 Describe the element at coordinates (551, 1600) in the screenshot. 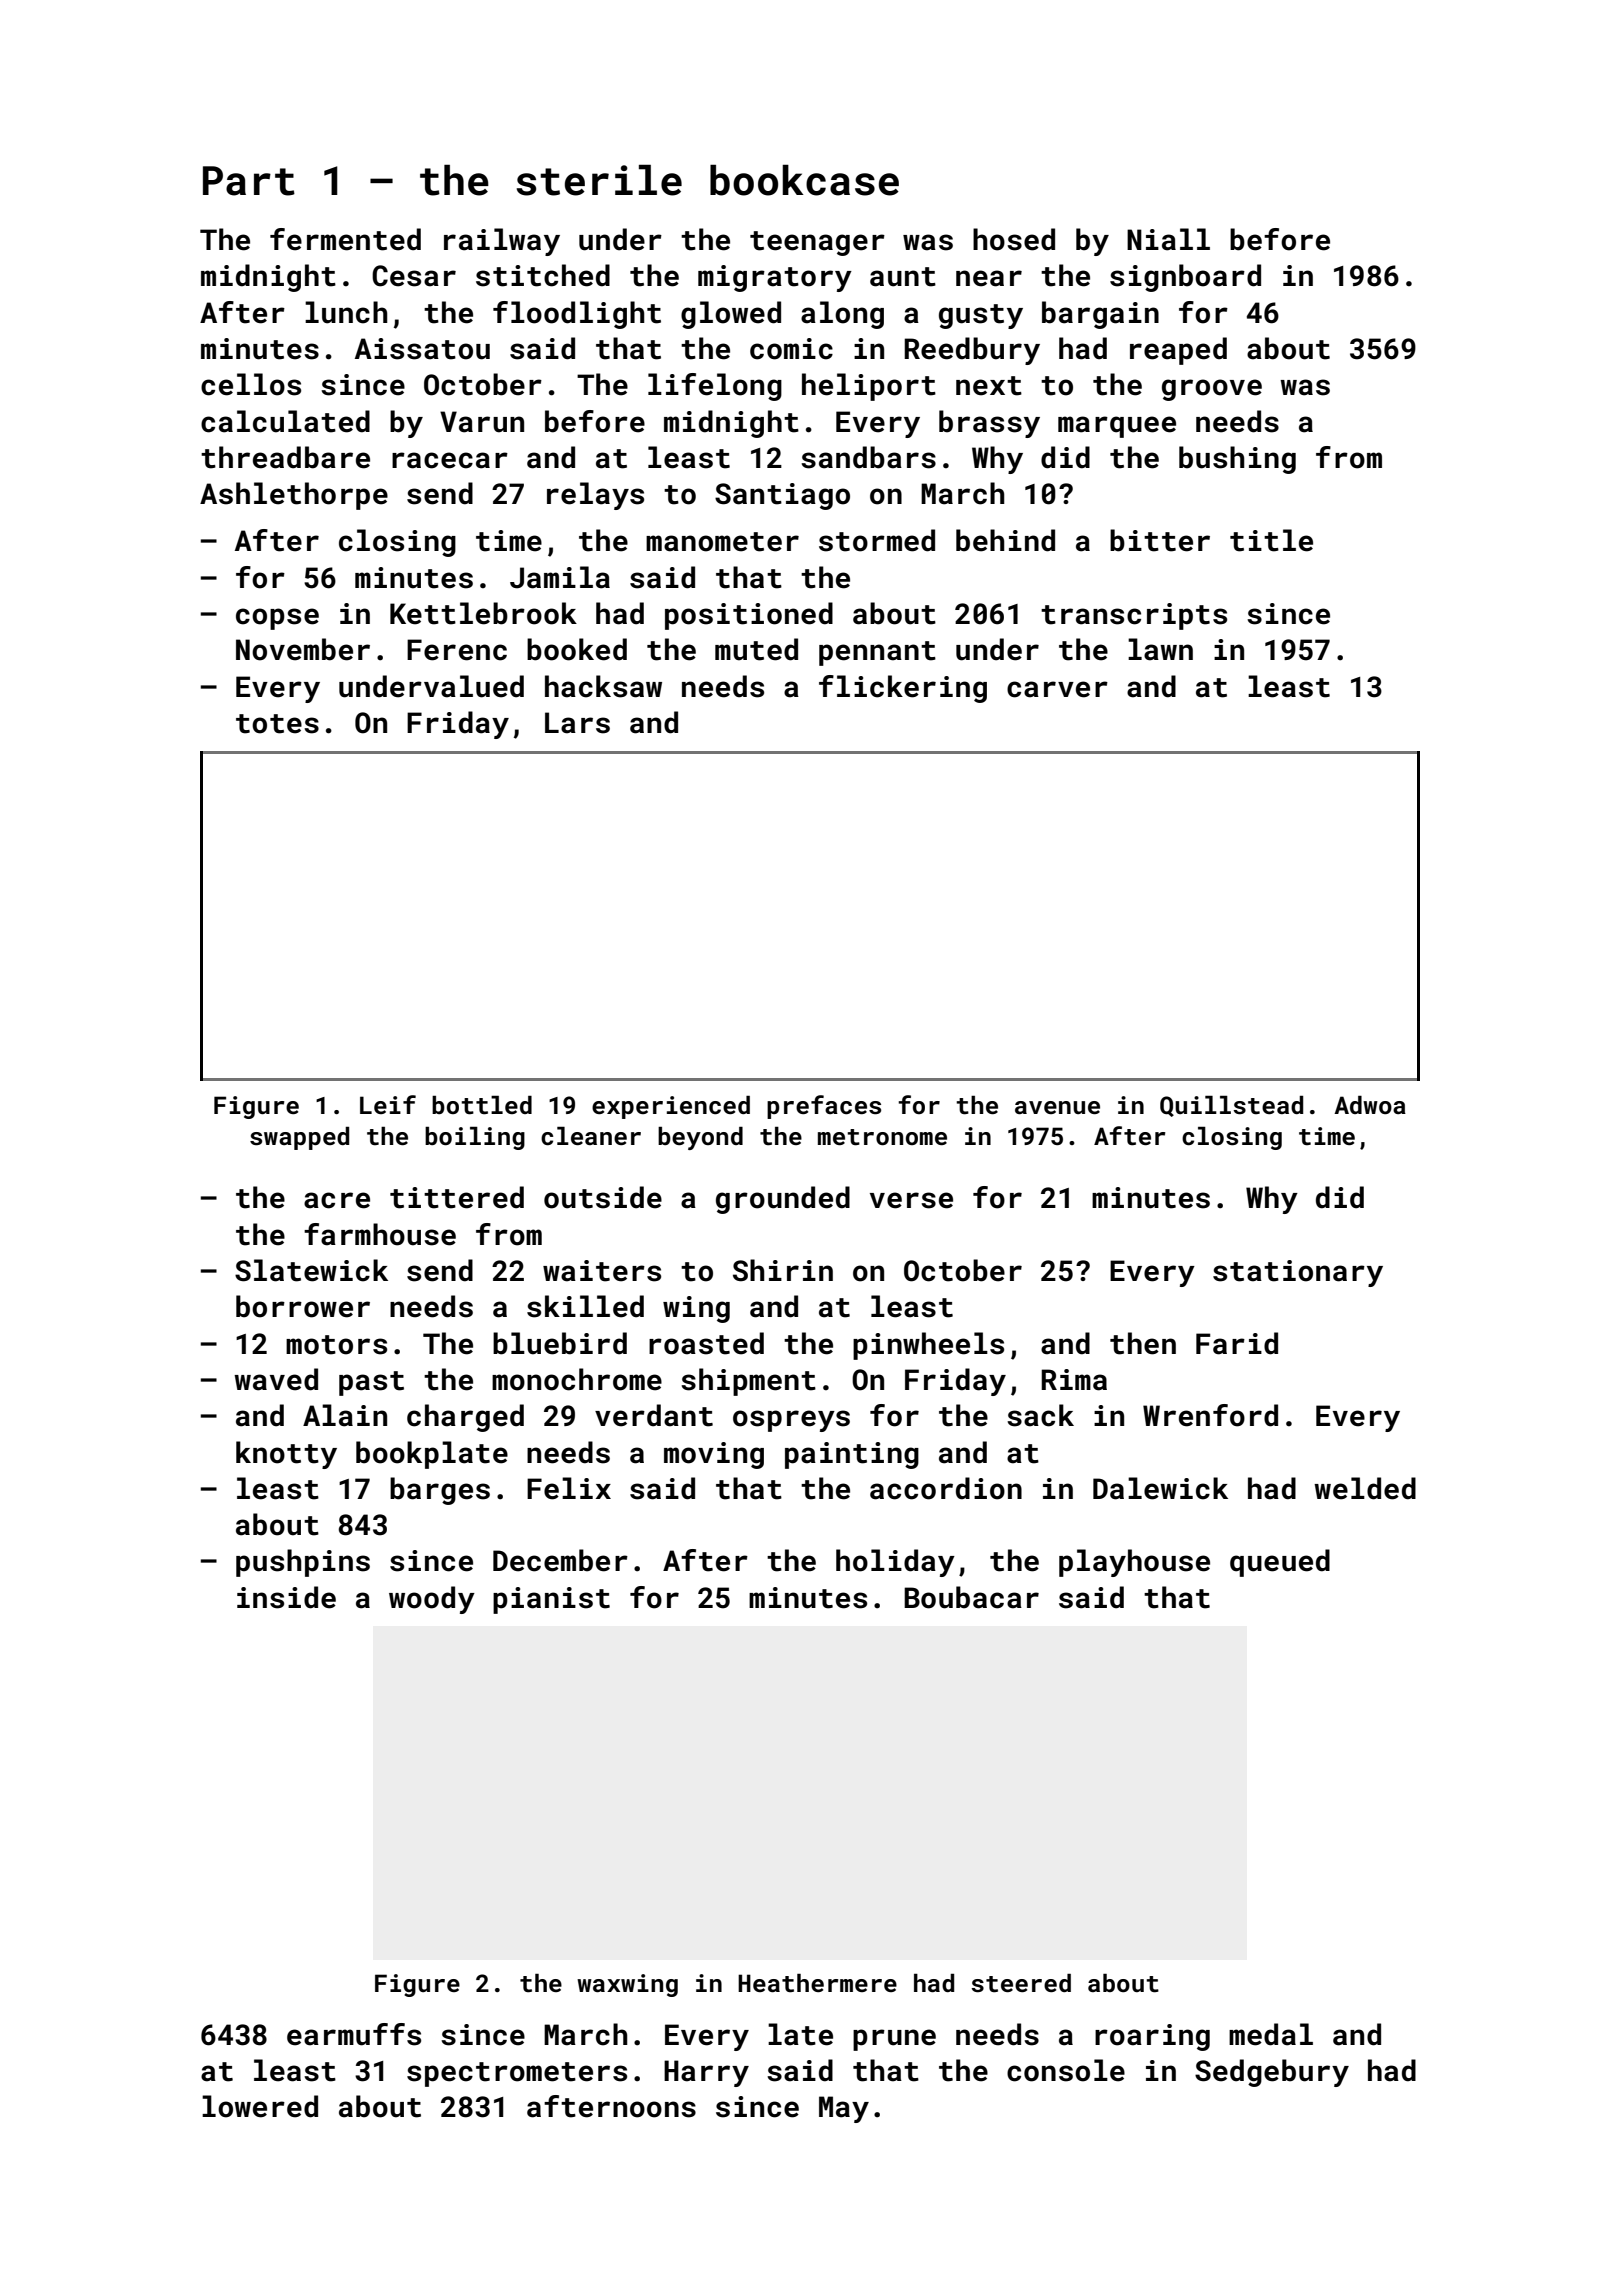

I see `pianist` at that location.
